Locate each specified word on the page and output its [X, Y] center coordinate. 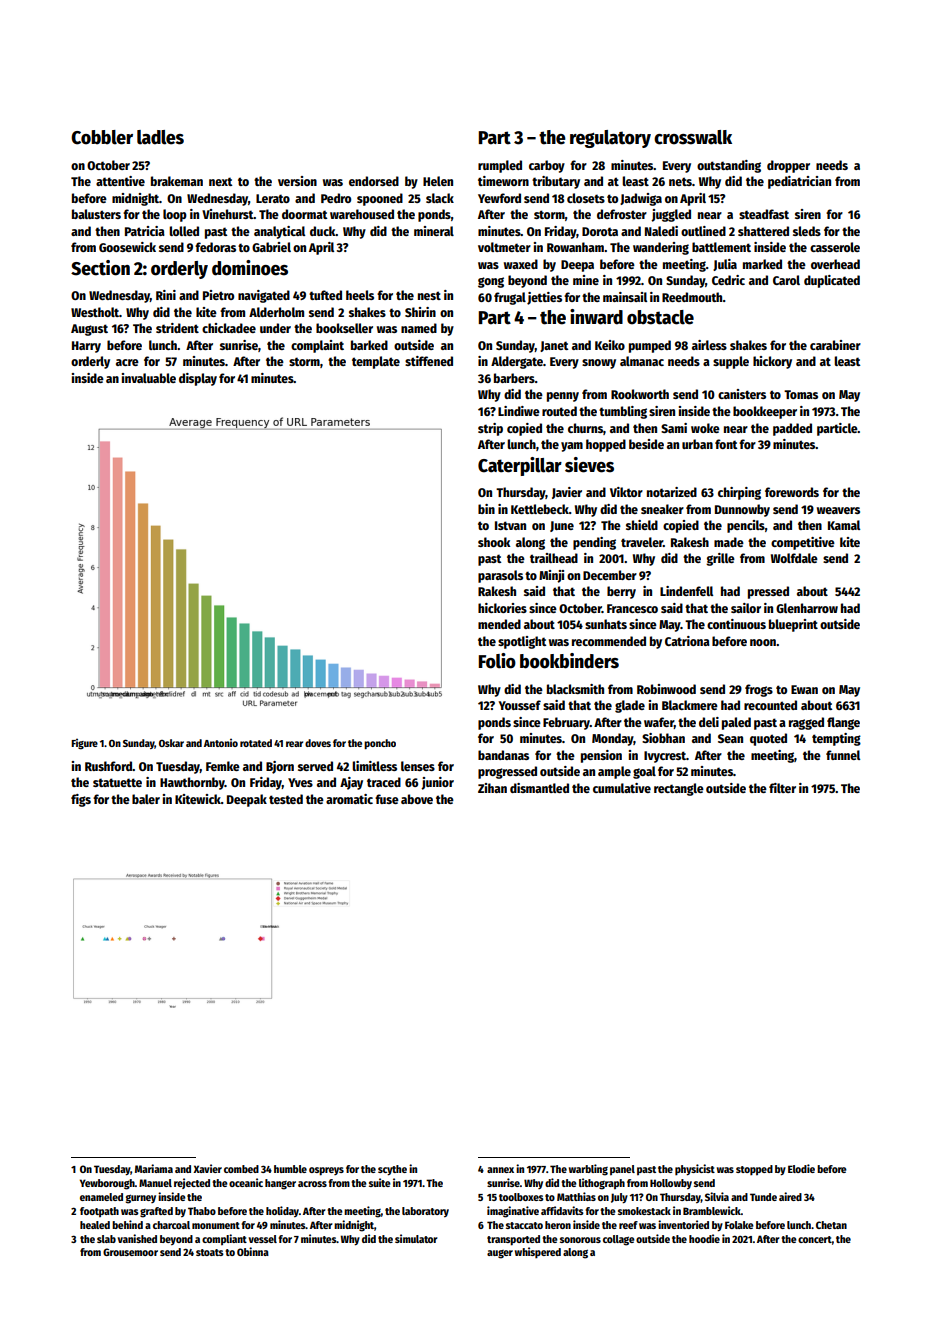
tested [286, 799]
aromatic [349, 799]
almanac [642, 361]
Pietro [218, 295]
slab [106, 1239]
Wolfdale [794, 558]
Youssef [519, 705]
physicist [695, 1170]
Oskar [171, 743]
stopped [754, 1170]
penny [563, 397]
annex [500, 1170]
